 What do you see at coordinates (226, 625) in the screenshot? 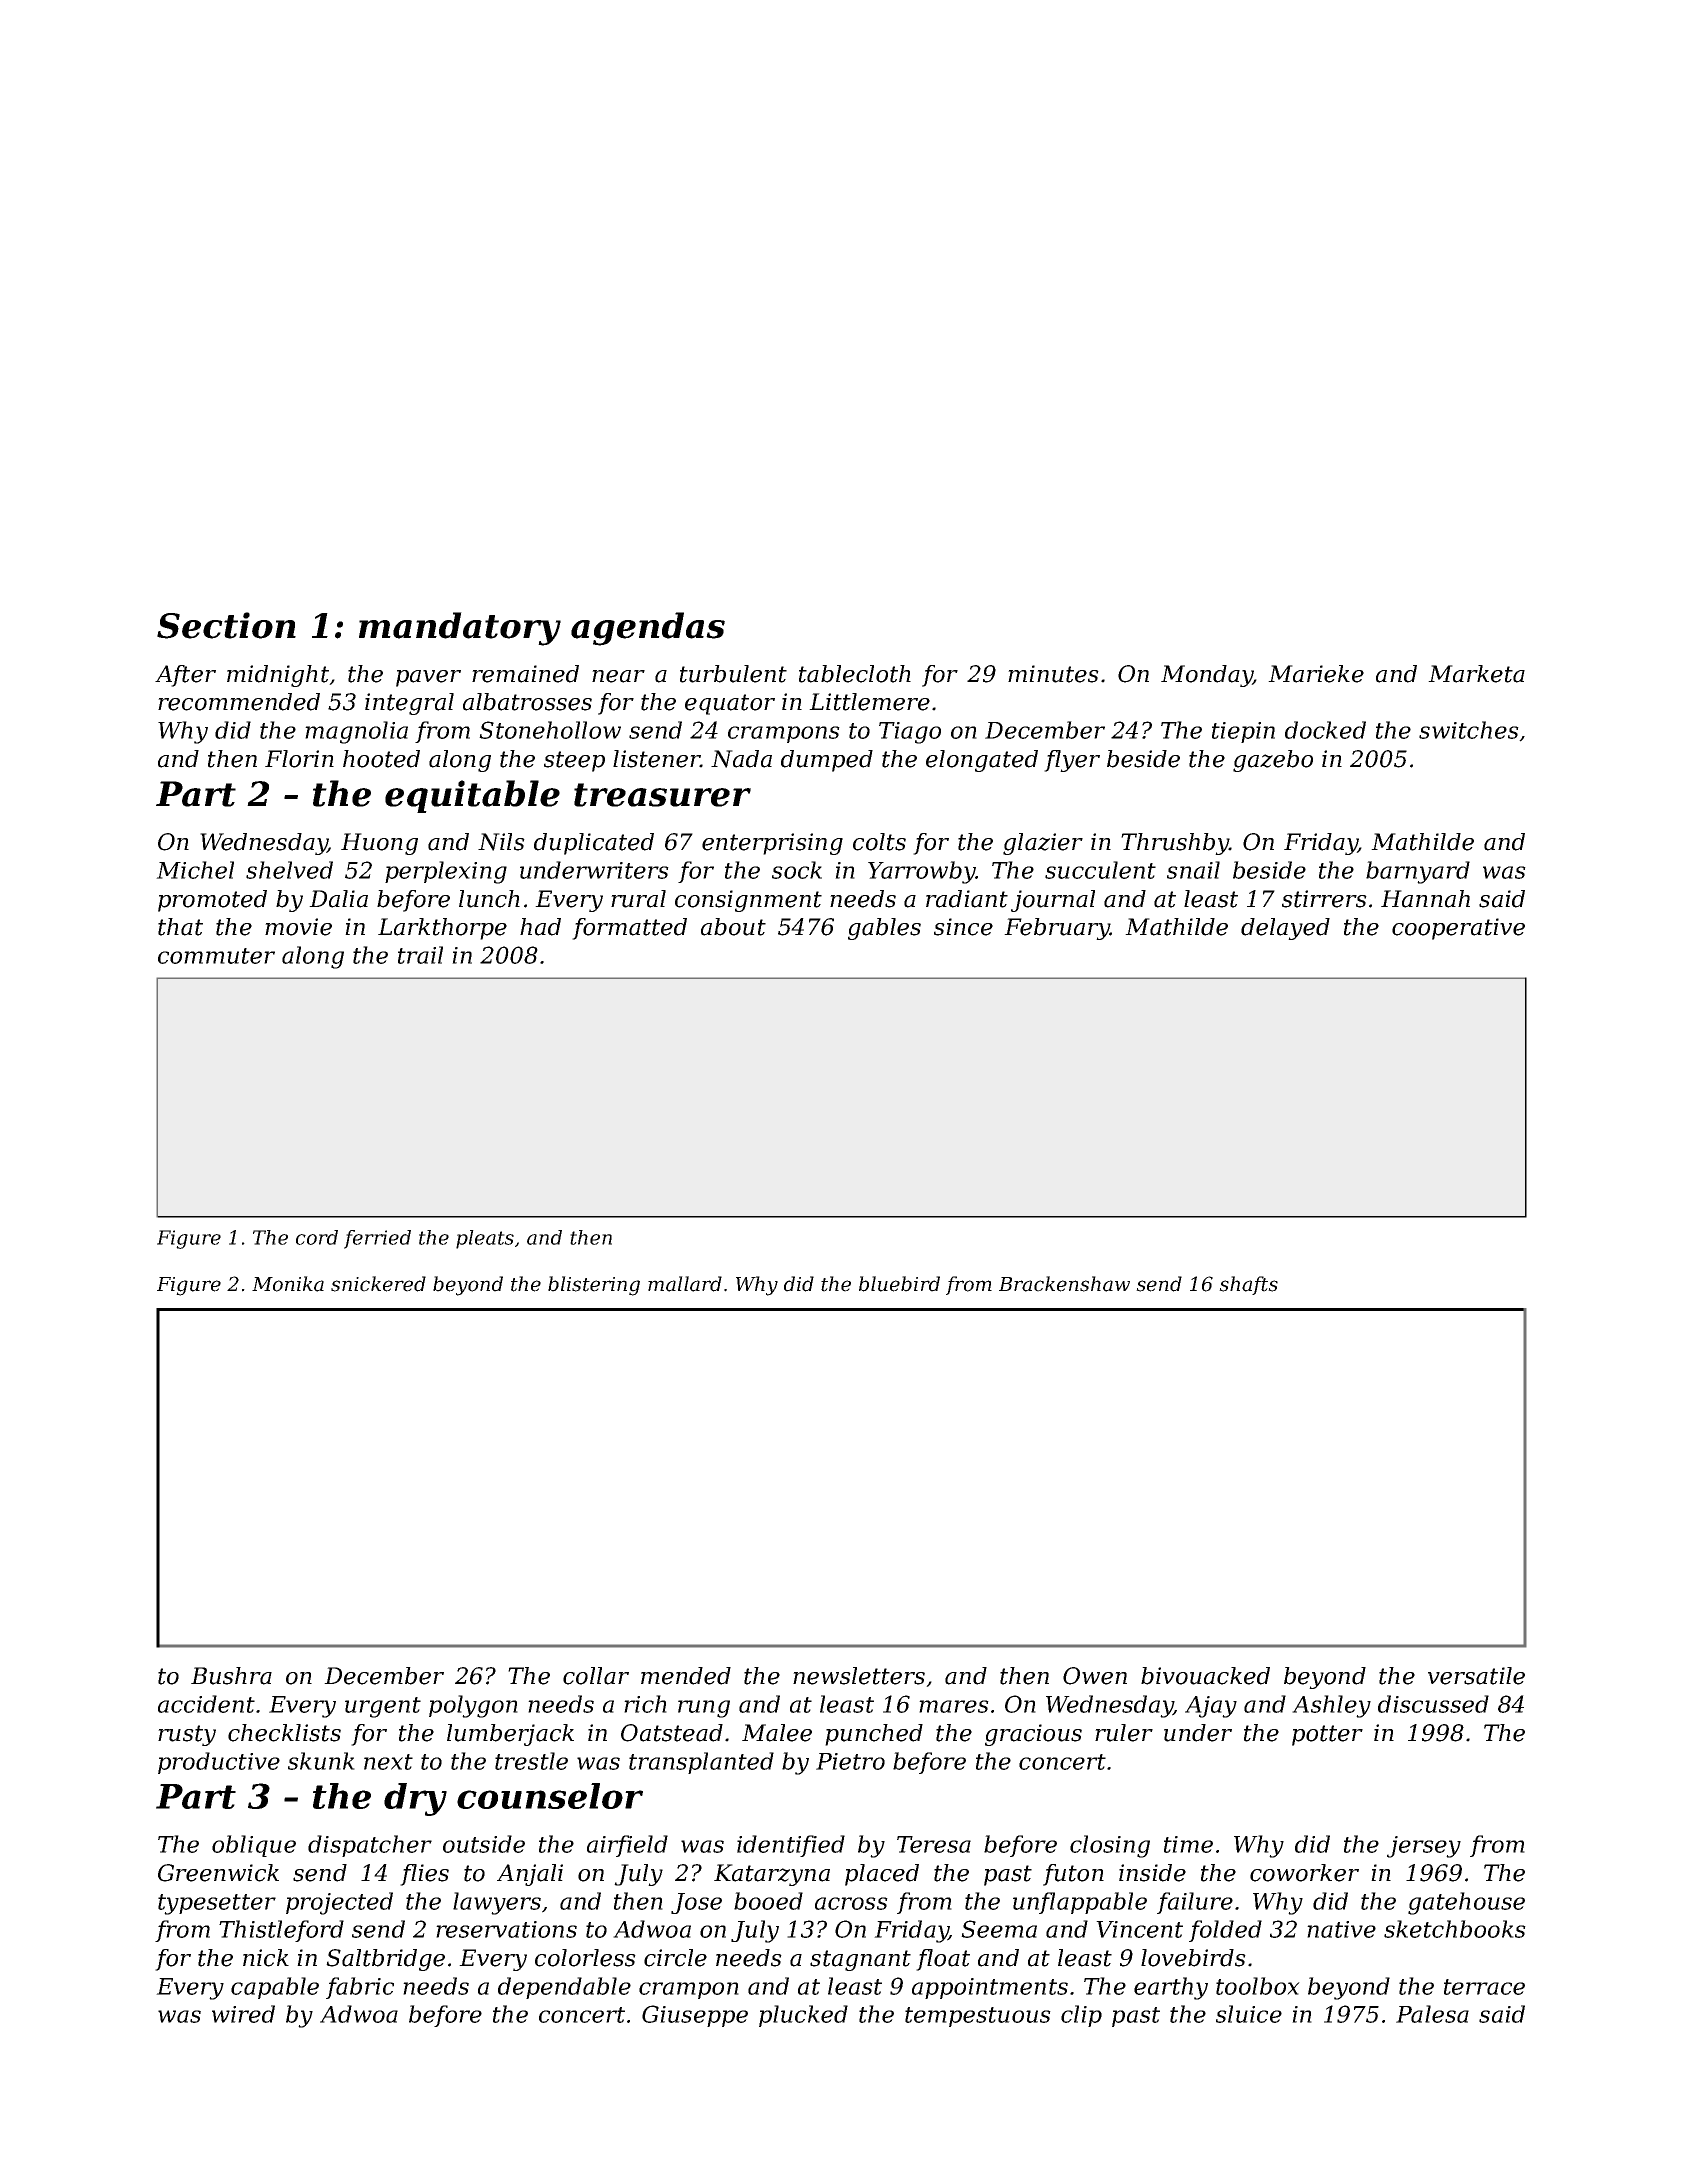
I see `Section` at bounding box center [226, 625].
